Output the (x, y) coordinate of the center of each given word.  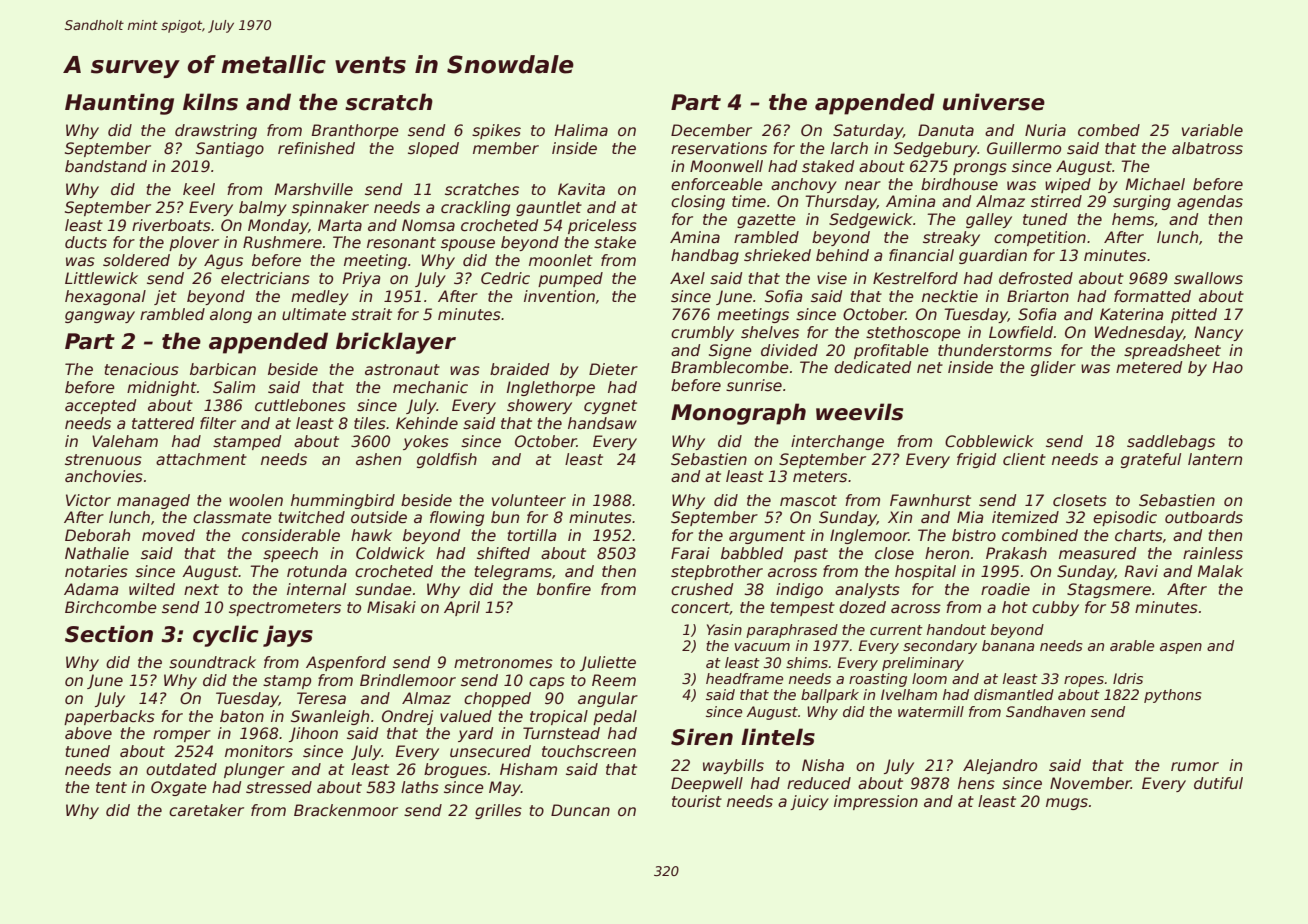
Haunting (119, 104)
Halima (581, 130)
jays (288, 636)
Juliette (608, 663)
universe (994, 102)
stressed (279, 787)
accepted (100, 406)
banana (1008, 645)
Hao (1228, 367)
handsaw (602, 423)
